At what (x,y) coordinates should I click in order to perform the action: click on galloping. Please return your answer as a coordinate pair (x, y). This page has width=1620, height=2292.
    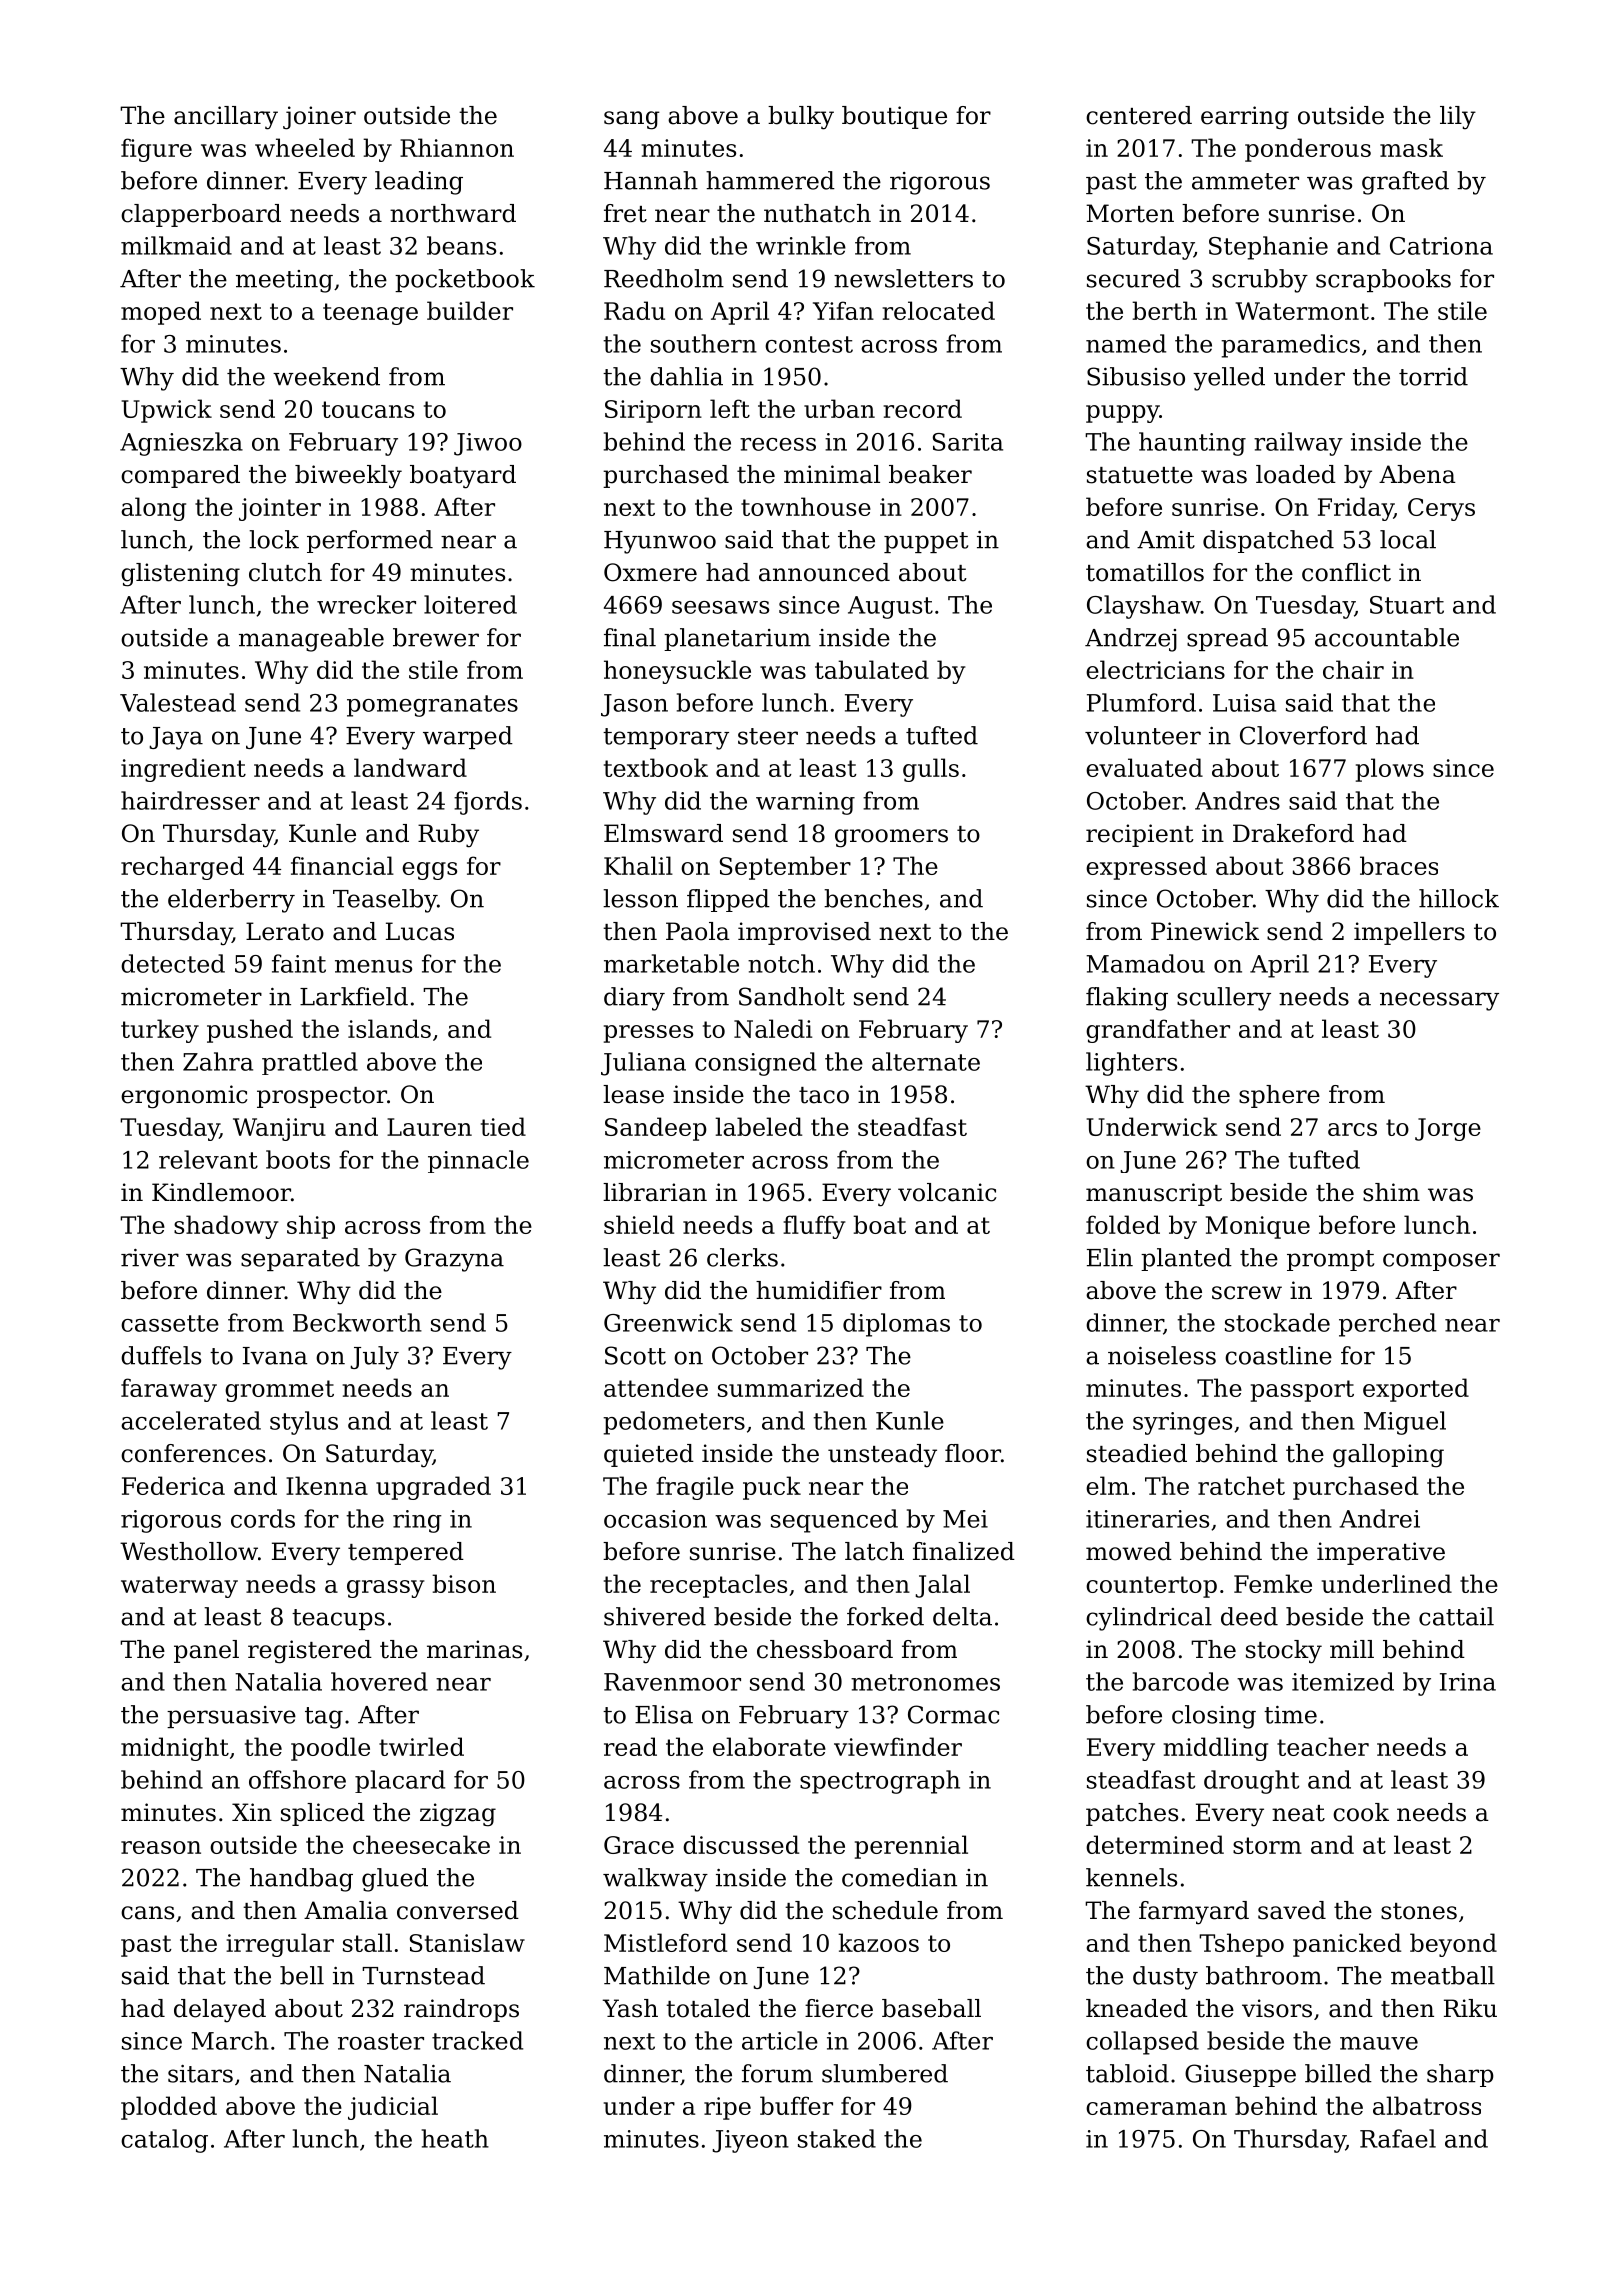
    Looking at the image, I should click on (1388, 1456).
